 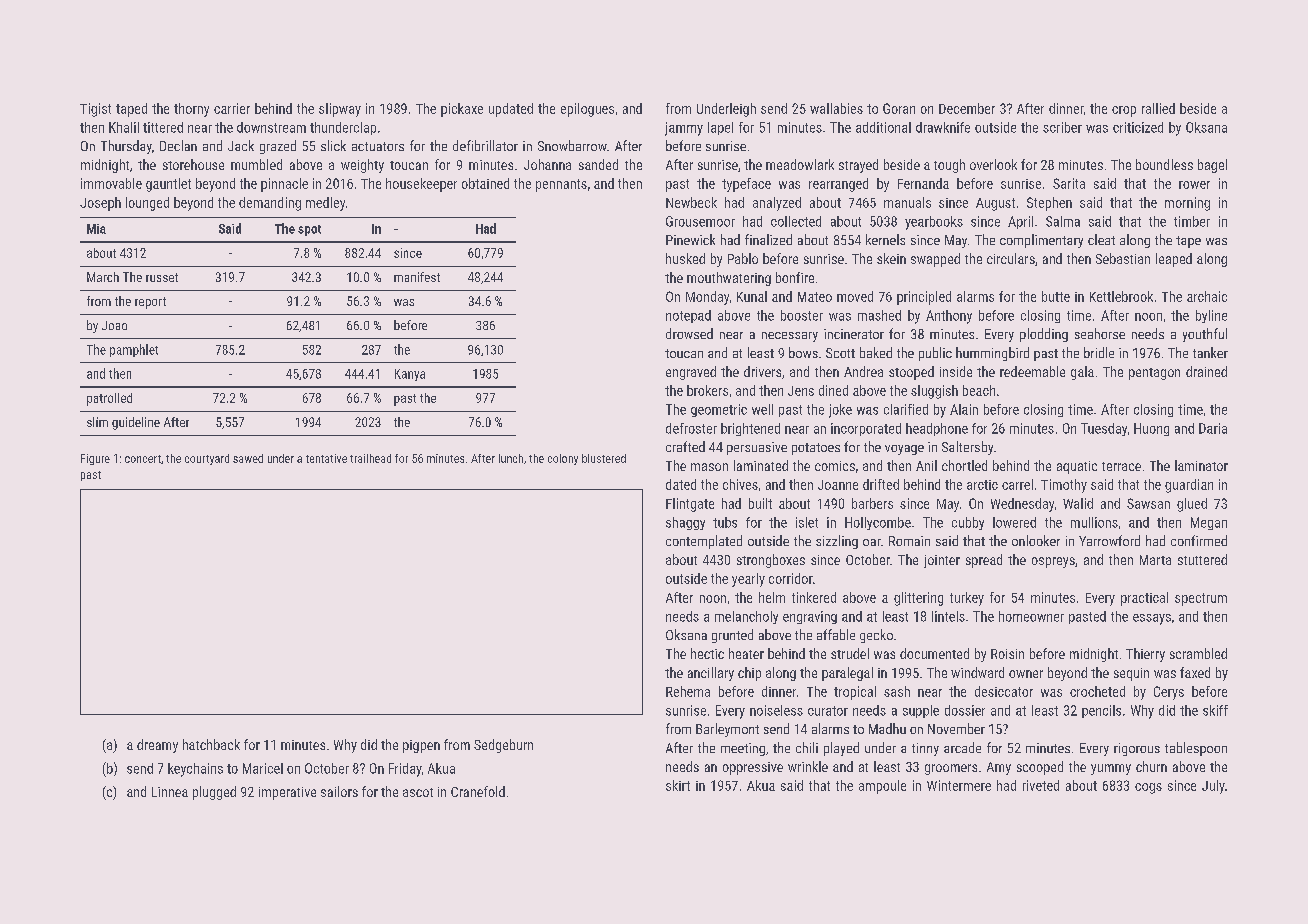 What do you see at coordinates (1011, 258) in the document?
I see `circulars` at bounding box center [1011, 258].
